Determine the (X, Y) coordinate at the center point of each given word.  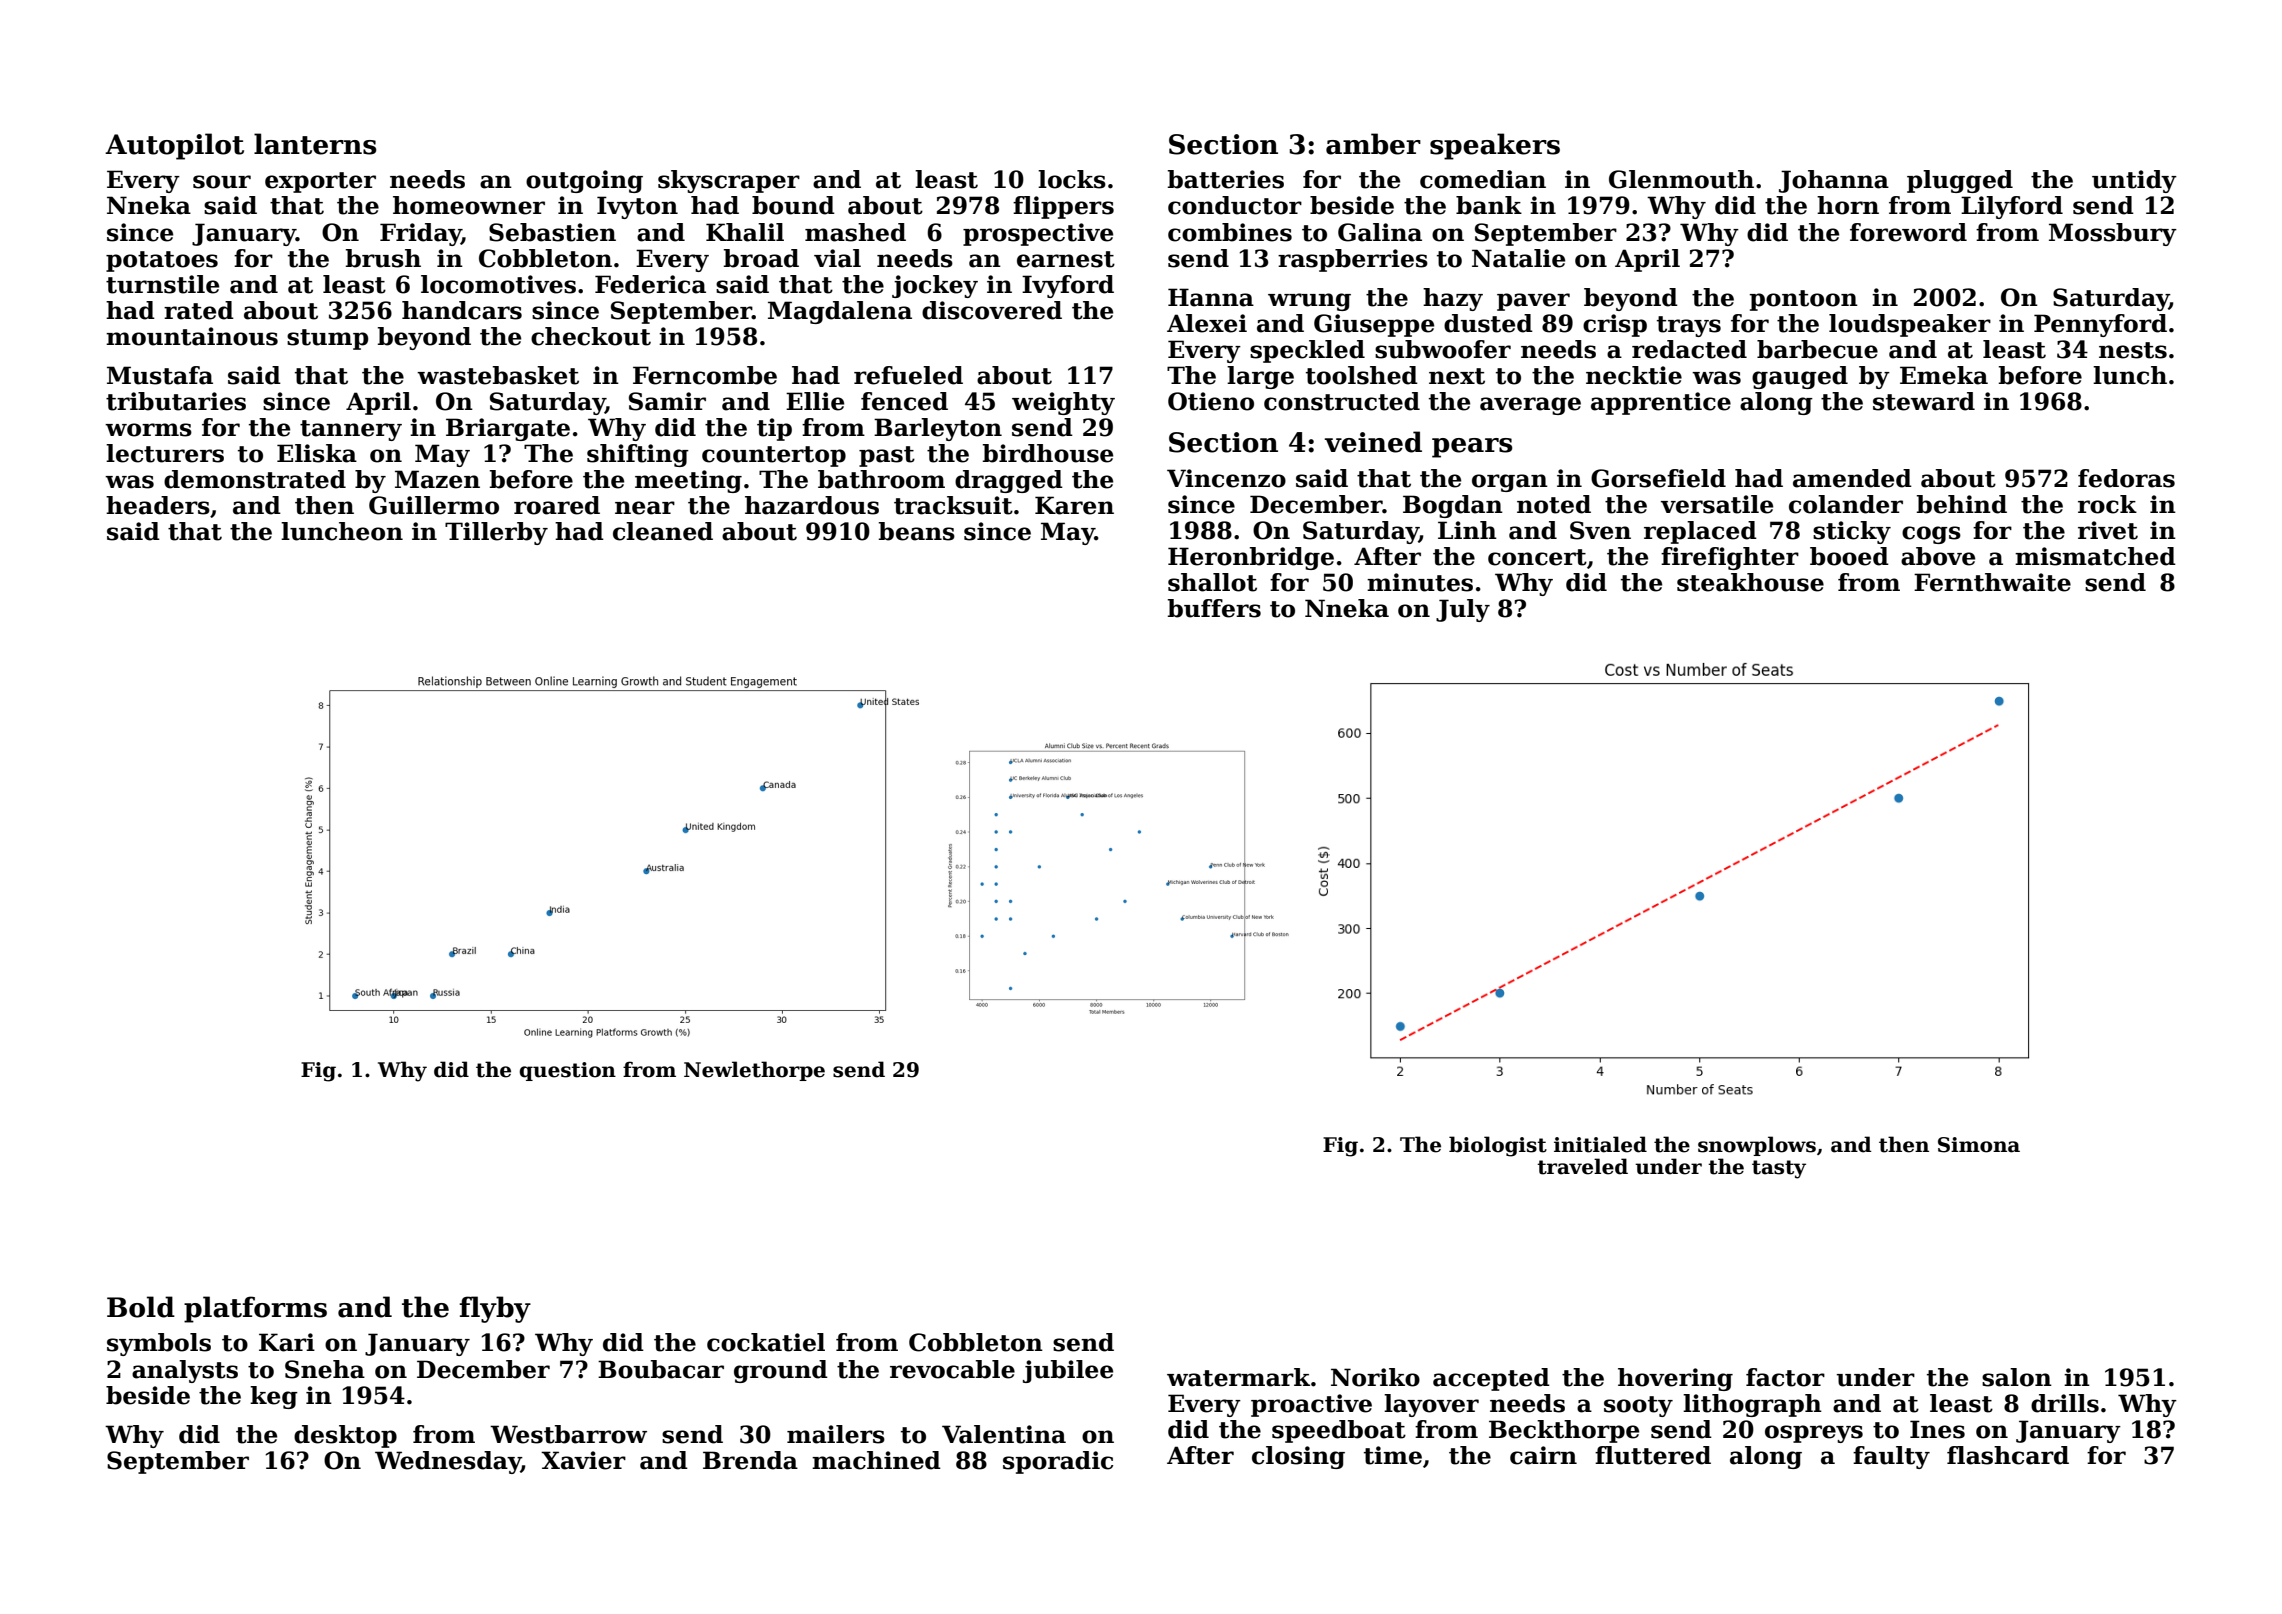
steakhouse (1750, 582)
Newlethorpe (754, 1071)
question (567, 1071)
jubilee (1068, 1371)
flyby (495, 1309)
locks (1072, 179)
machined (876, 1460)
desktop (345, 1436)
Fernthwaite (1992, 582)
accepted (1491, 1379)
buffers (1214, 608)
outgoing (584, 181)
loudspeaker (1910, 325)
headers (158, 505)
